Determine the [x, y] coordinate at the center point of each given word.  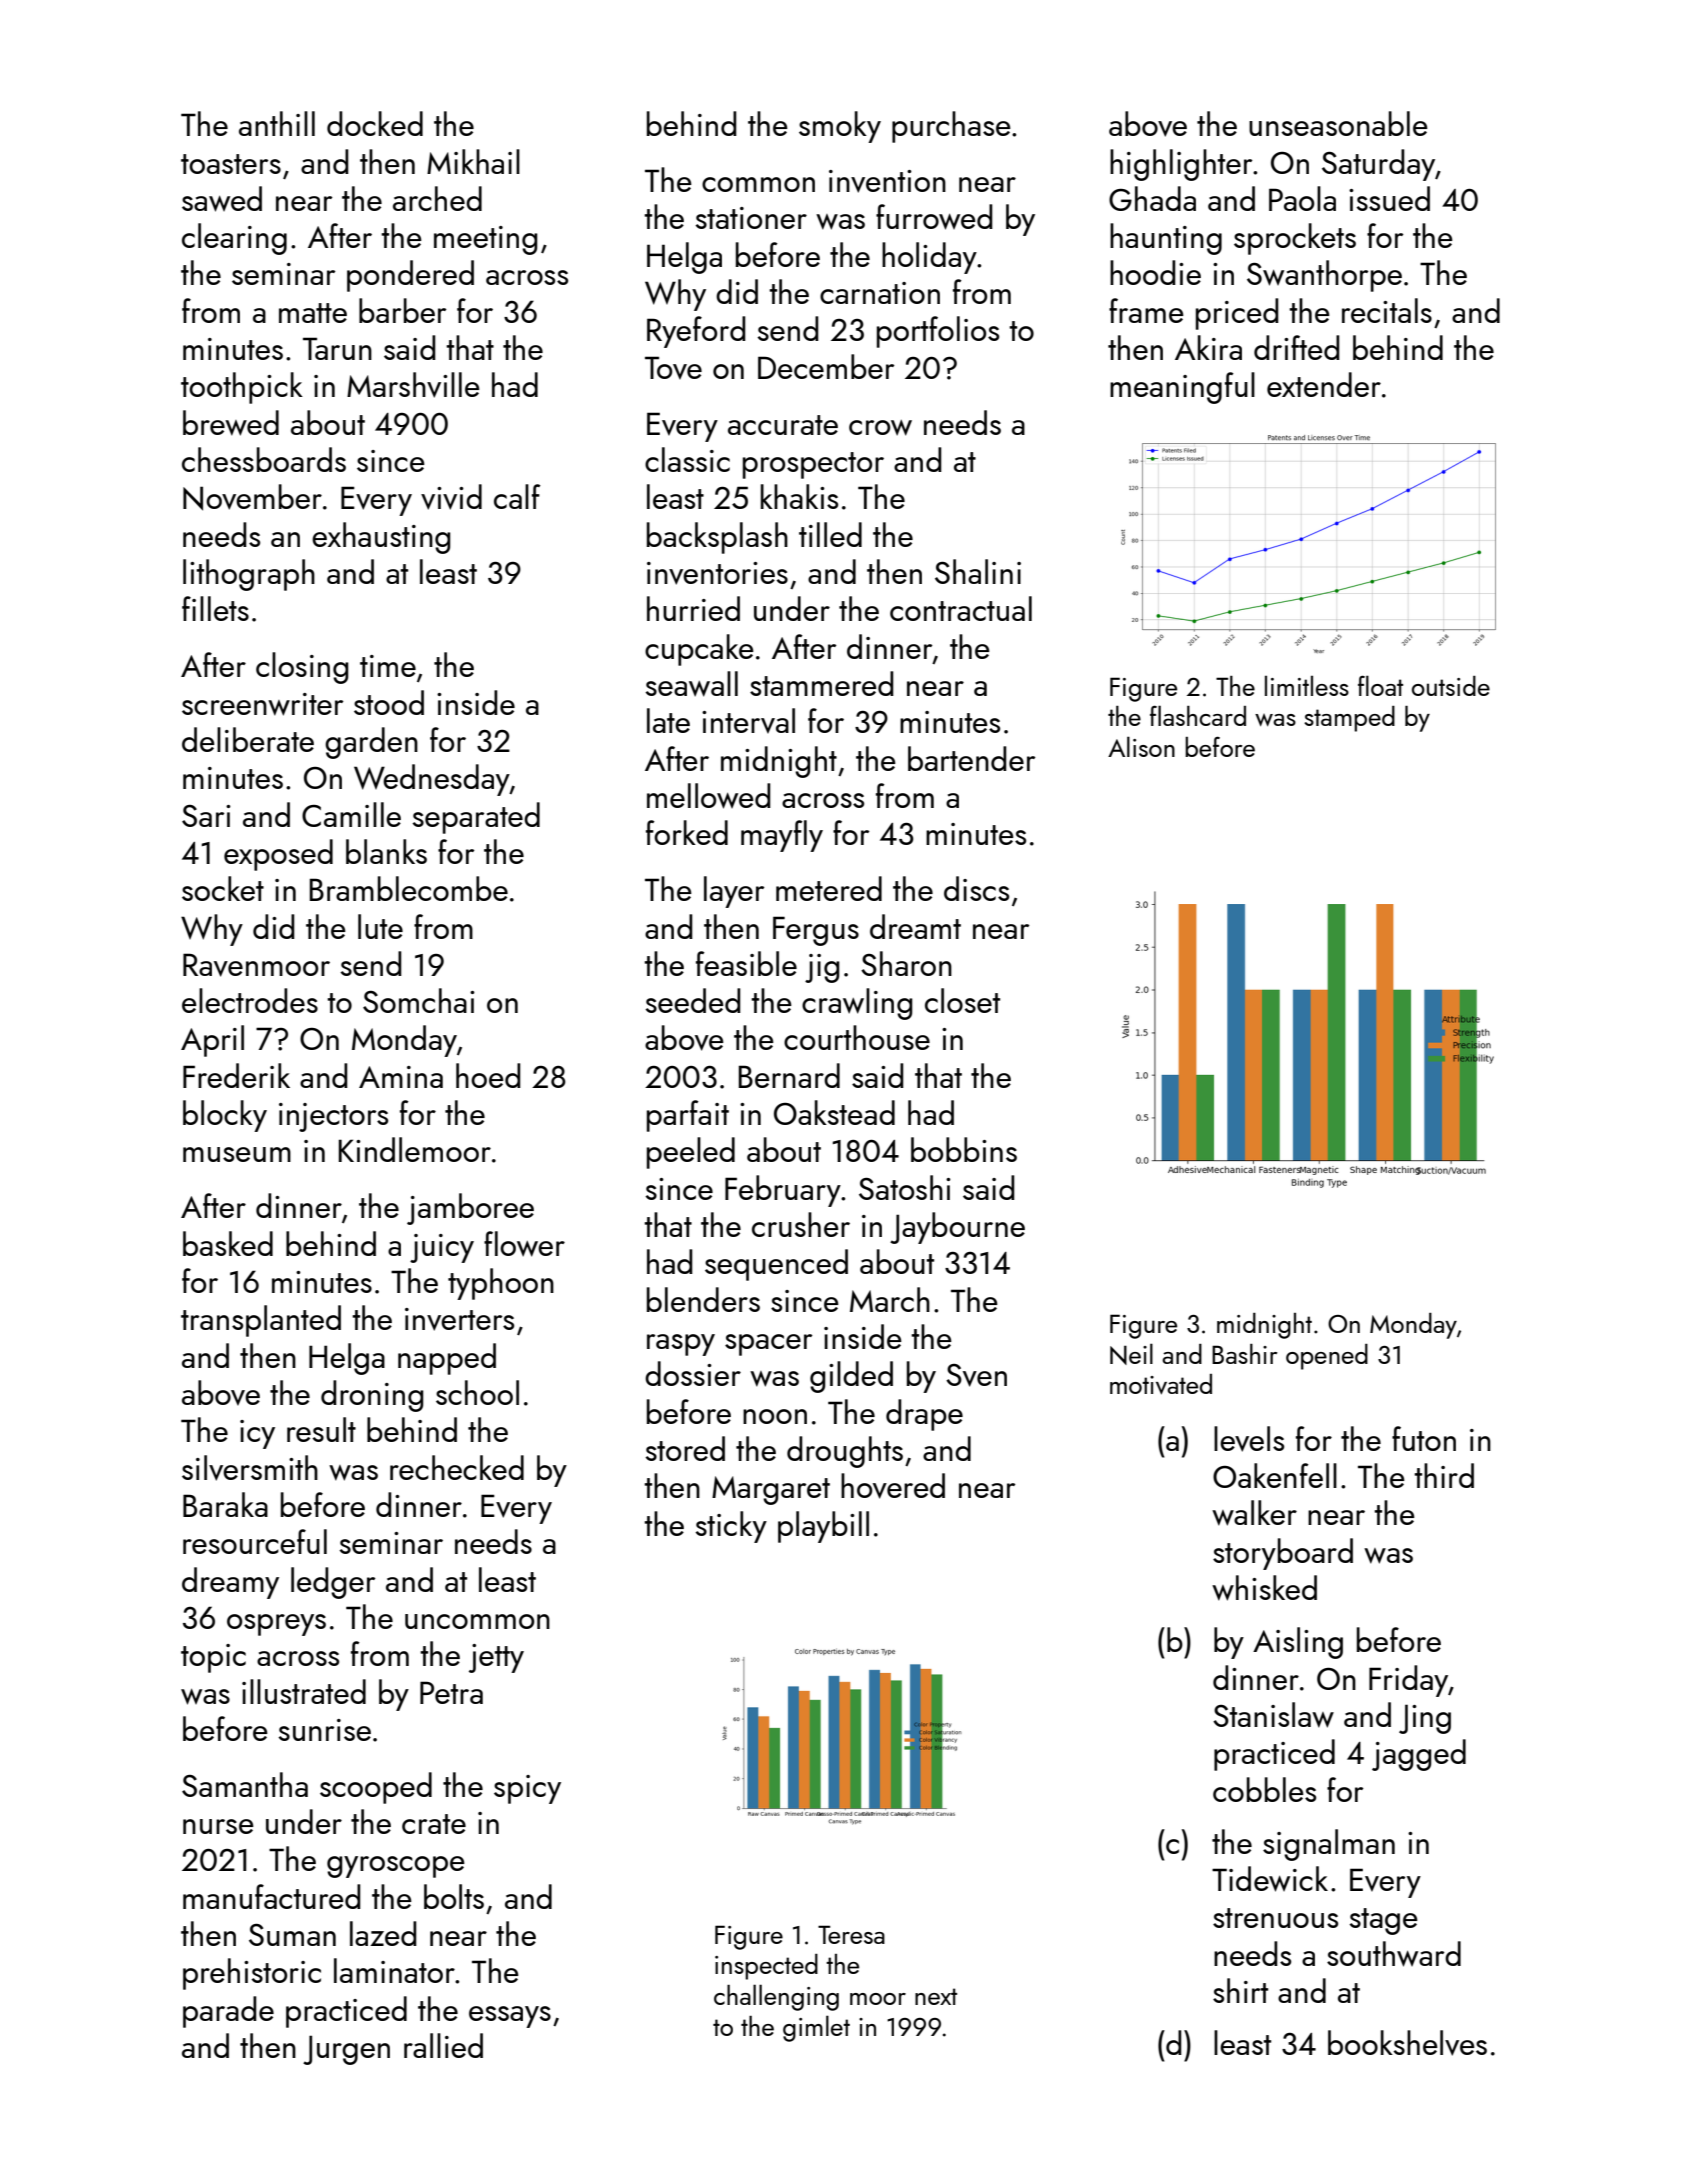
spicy [527, 1789]
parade [228, 2012]
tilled [830, 534]
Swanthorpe [1324, 276]
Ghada [1152, 198]
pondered [410, 276]
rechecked [457, 1467]
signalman [1329, 1845]
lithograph [249, 575]
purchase [951, 127]
